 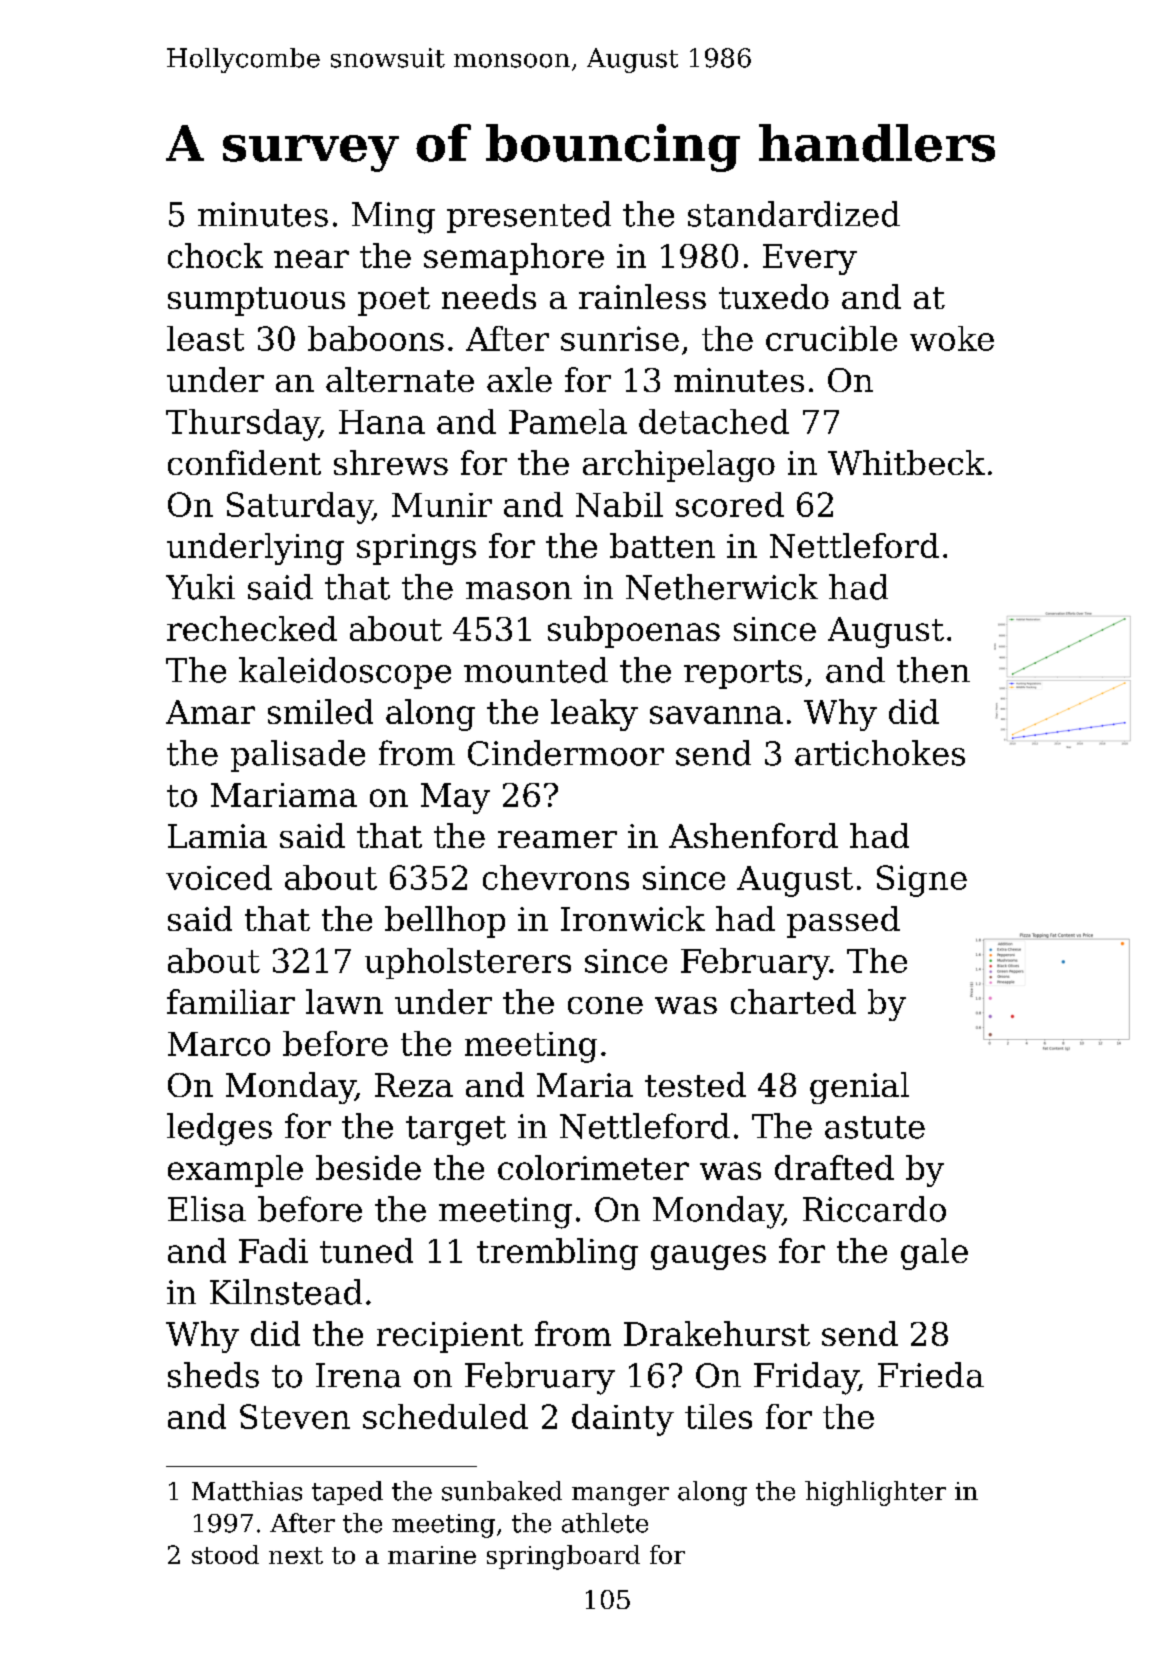 I want to click on taped, so click(x=347, y=1493).
